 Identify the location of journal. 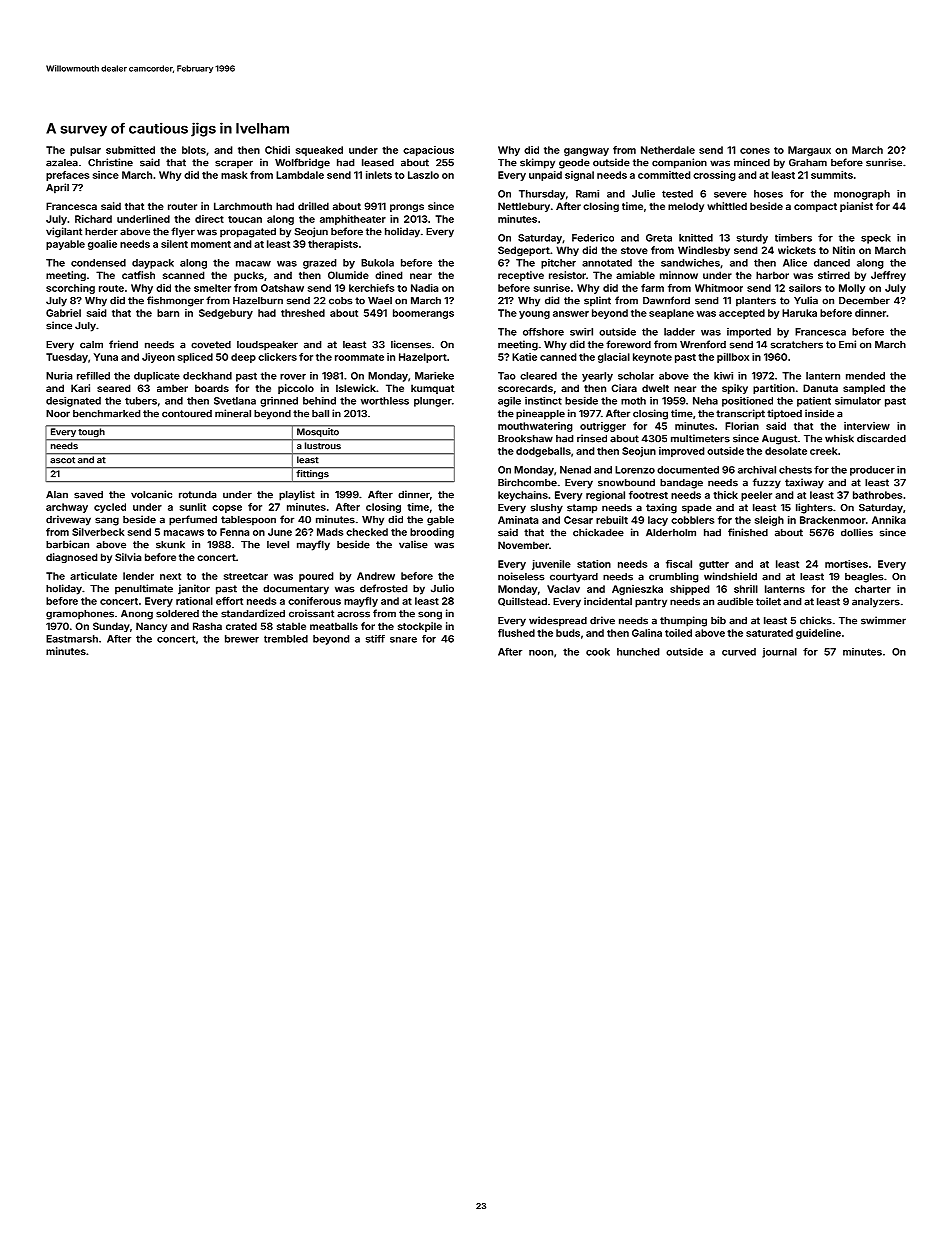
(779, 653).
